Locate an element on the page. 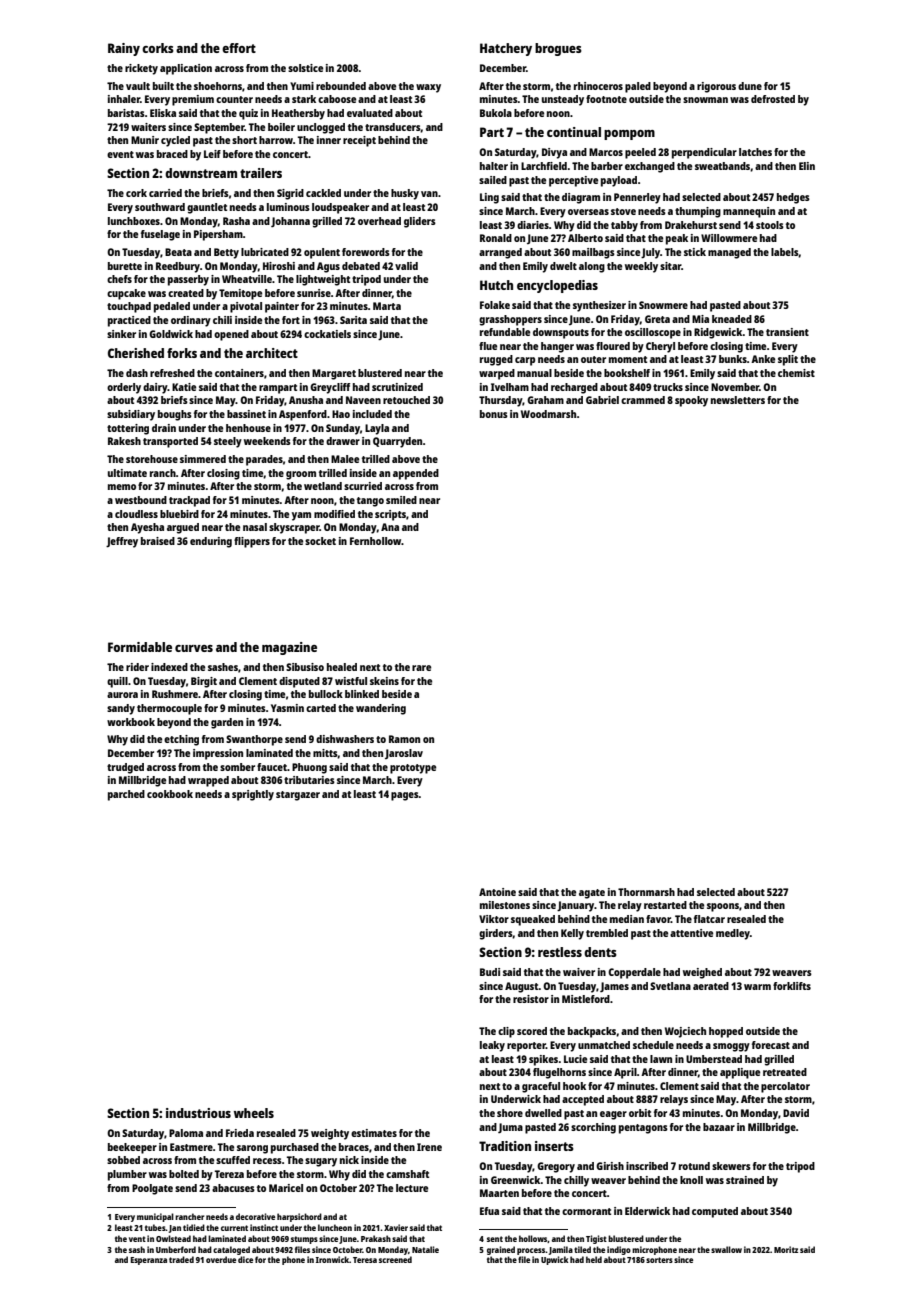 This document has width=924, height=1308. memo is located at coordinates (122, 487).
